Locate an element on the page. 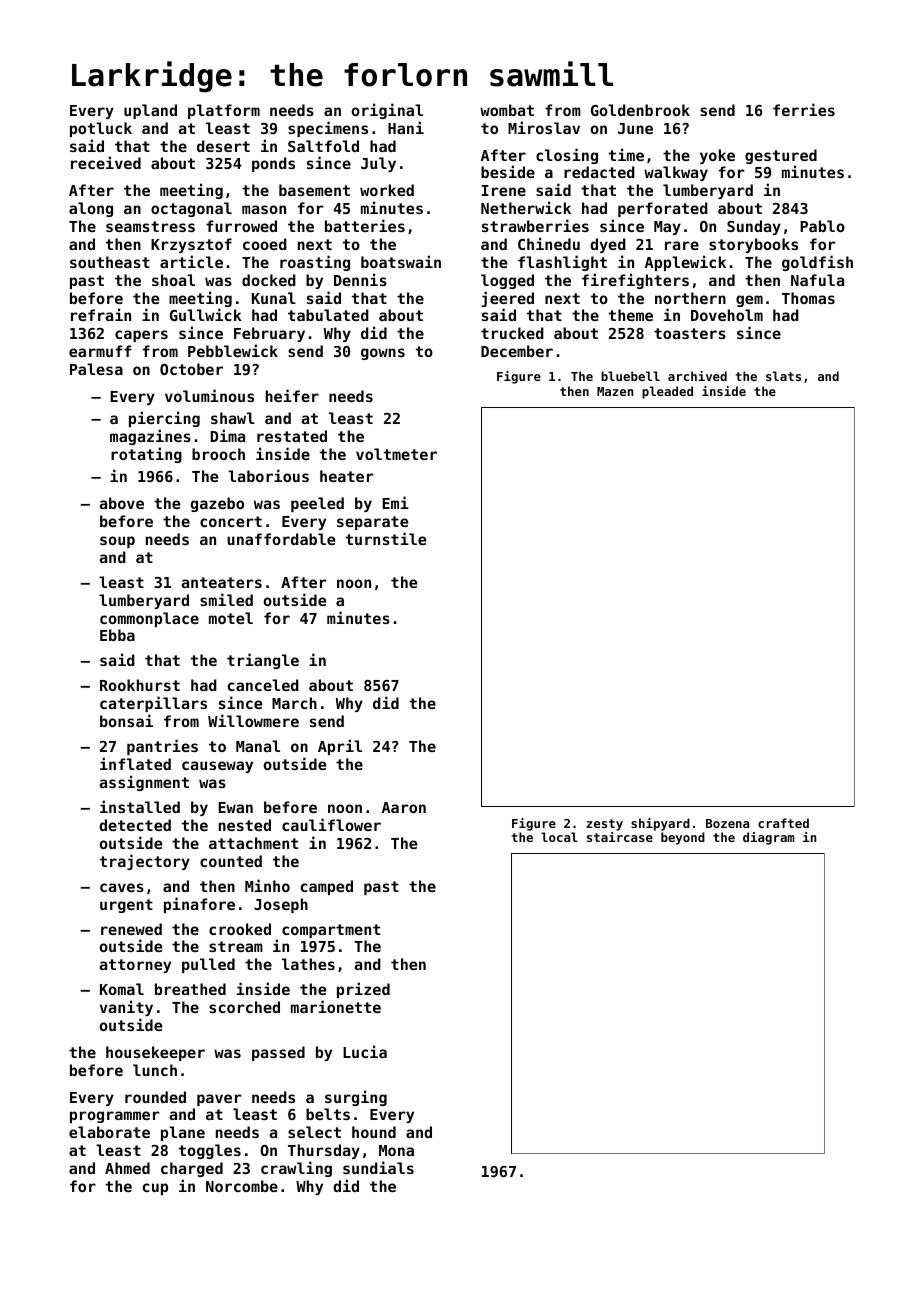 This page has width=924, height=1308. diagram is located at coordinates (769, 838).
